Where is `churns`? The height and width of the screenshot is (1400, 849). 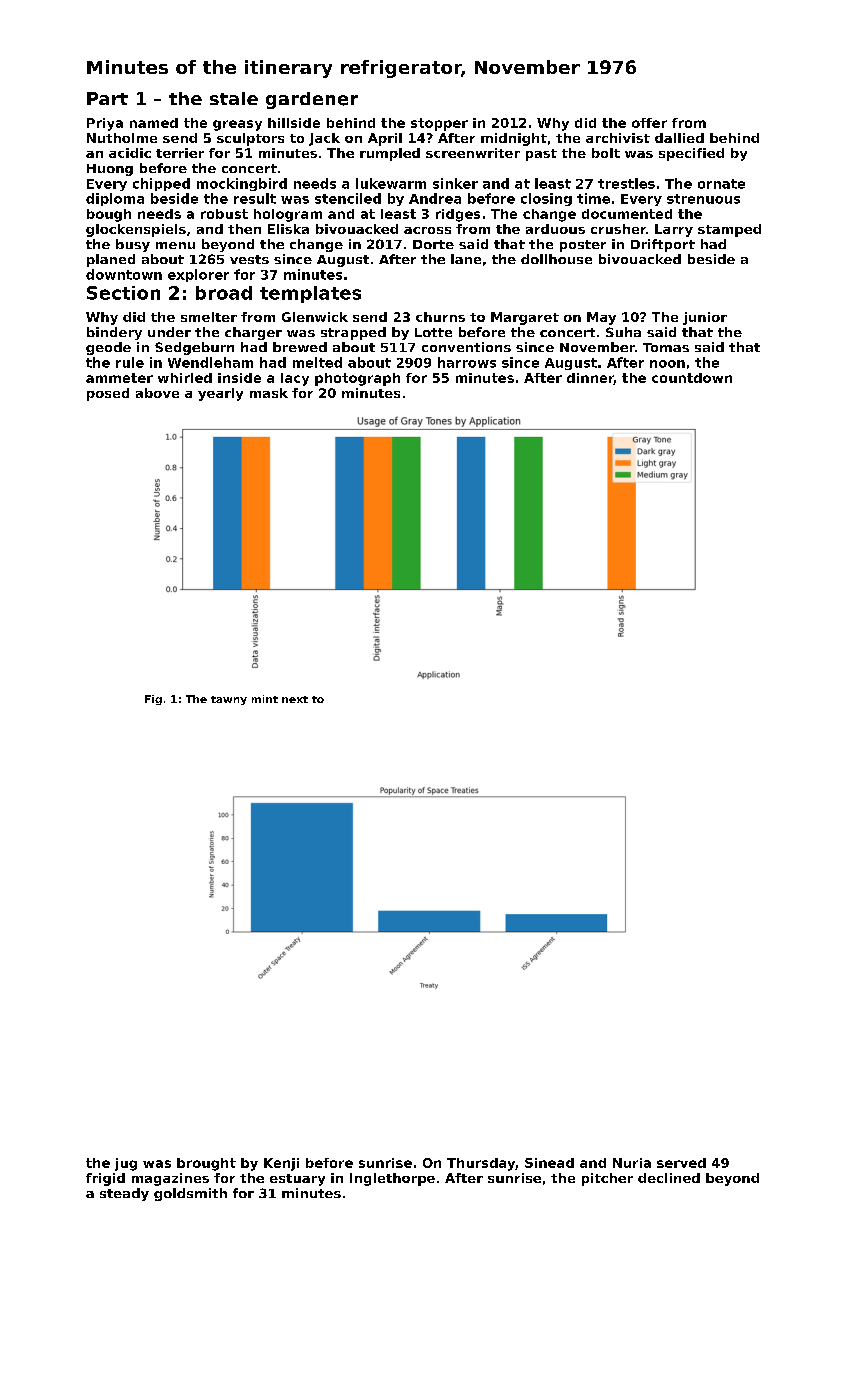 churns is located at coordinates (440, 317).
